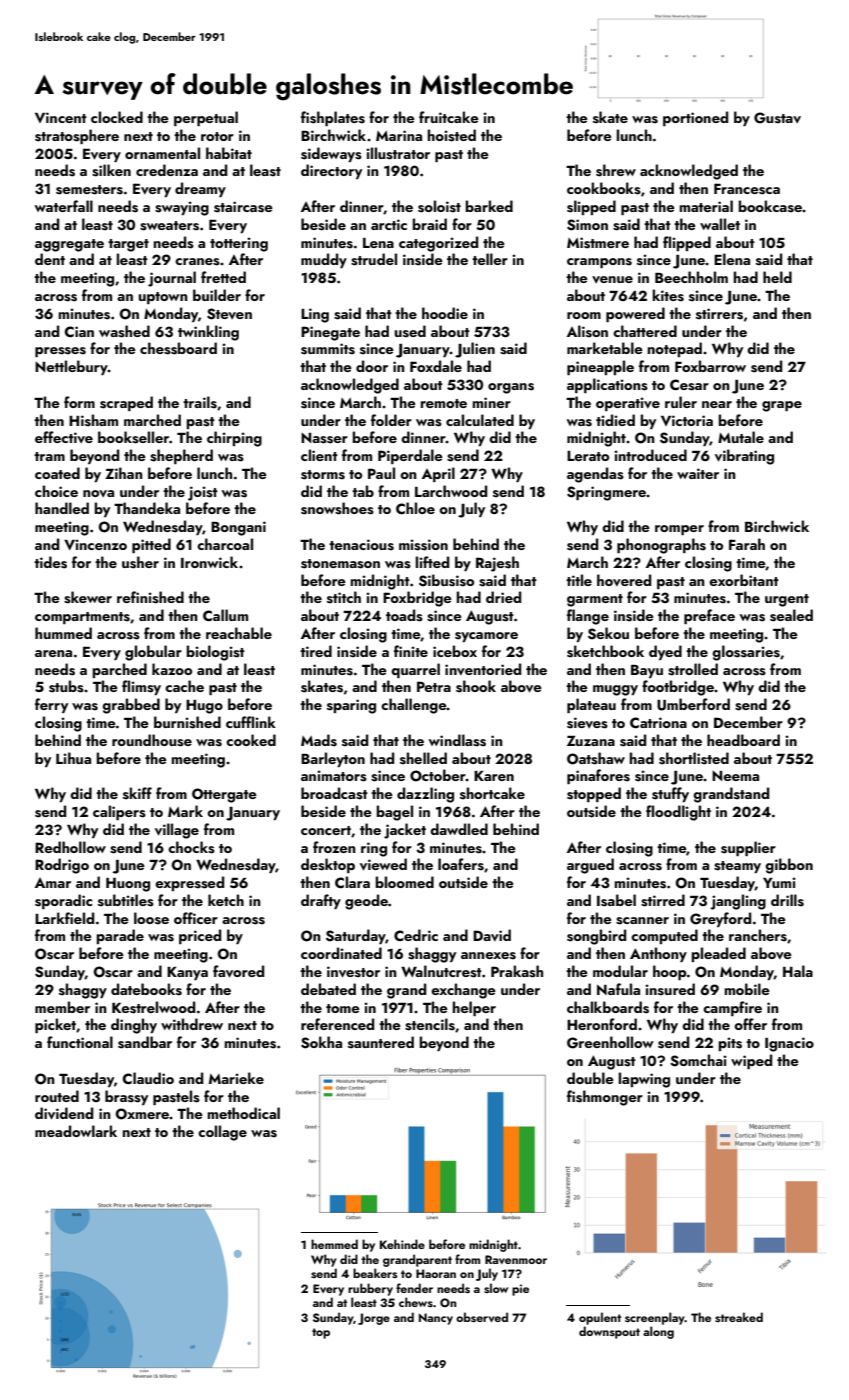 This screenshot has height=1400, width=849. What do you see at coordinates (177, 831) in the screenshot?
I see `village` at bounding box center [177, 831].
